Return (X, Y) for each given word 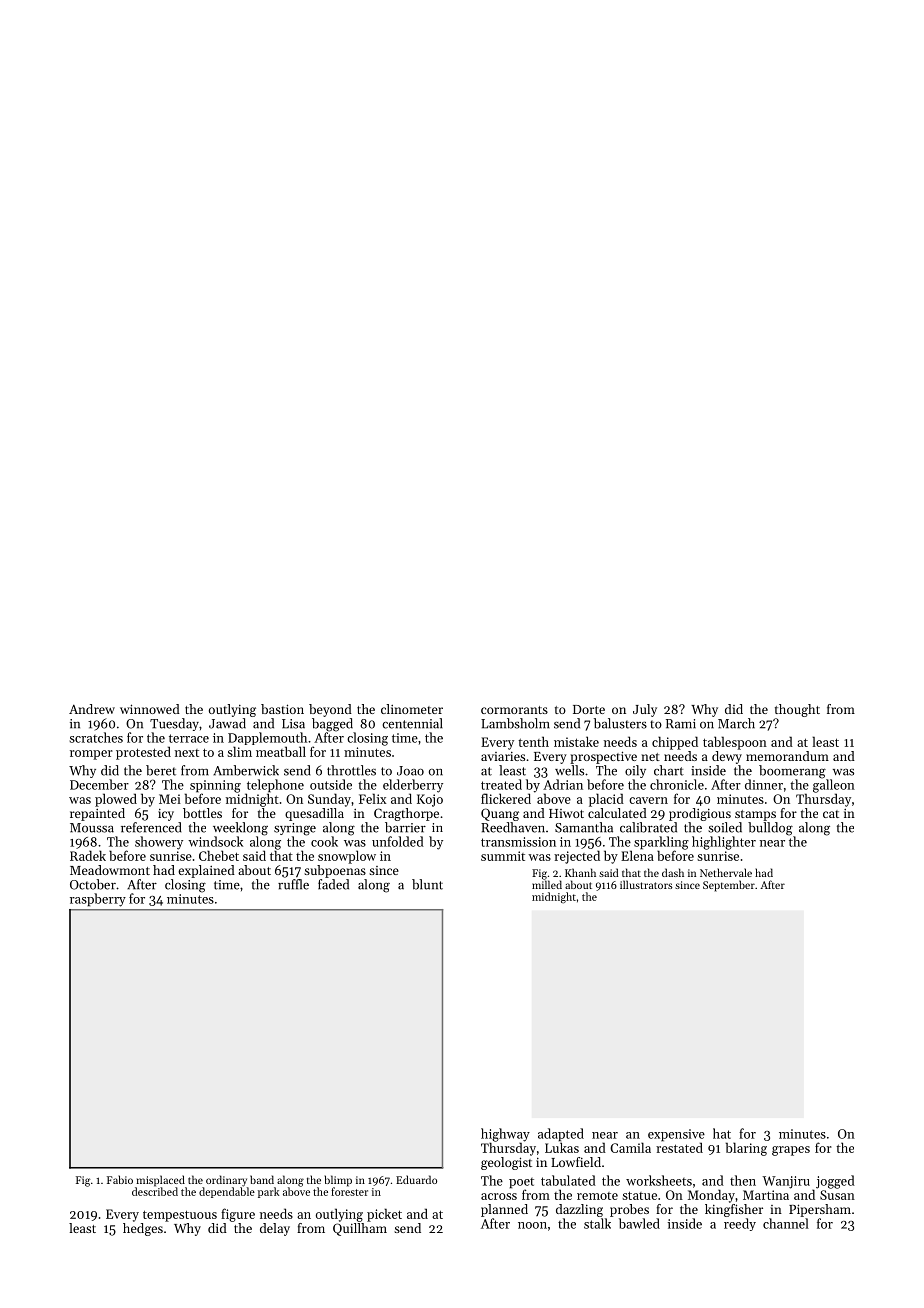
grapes (791, 1151)
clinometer (412, 709)
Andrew (92, 709)
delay (275, 1229)
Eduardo (416, 1179)
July (645, 710)
